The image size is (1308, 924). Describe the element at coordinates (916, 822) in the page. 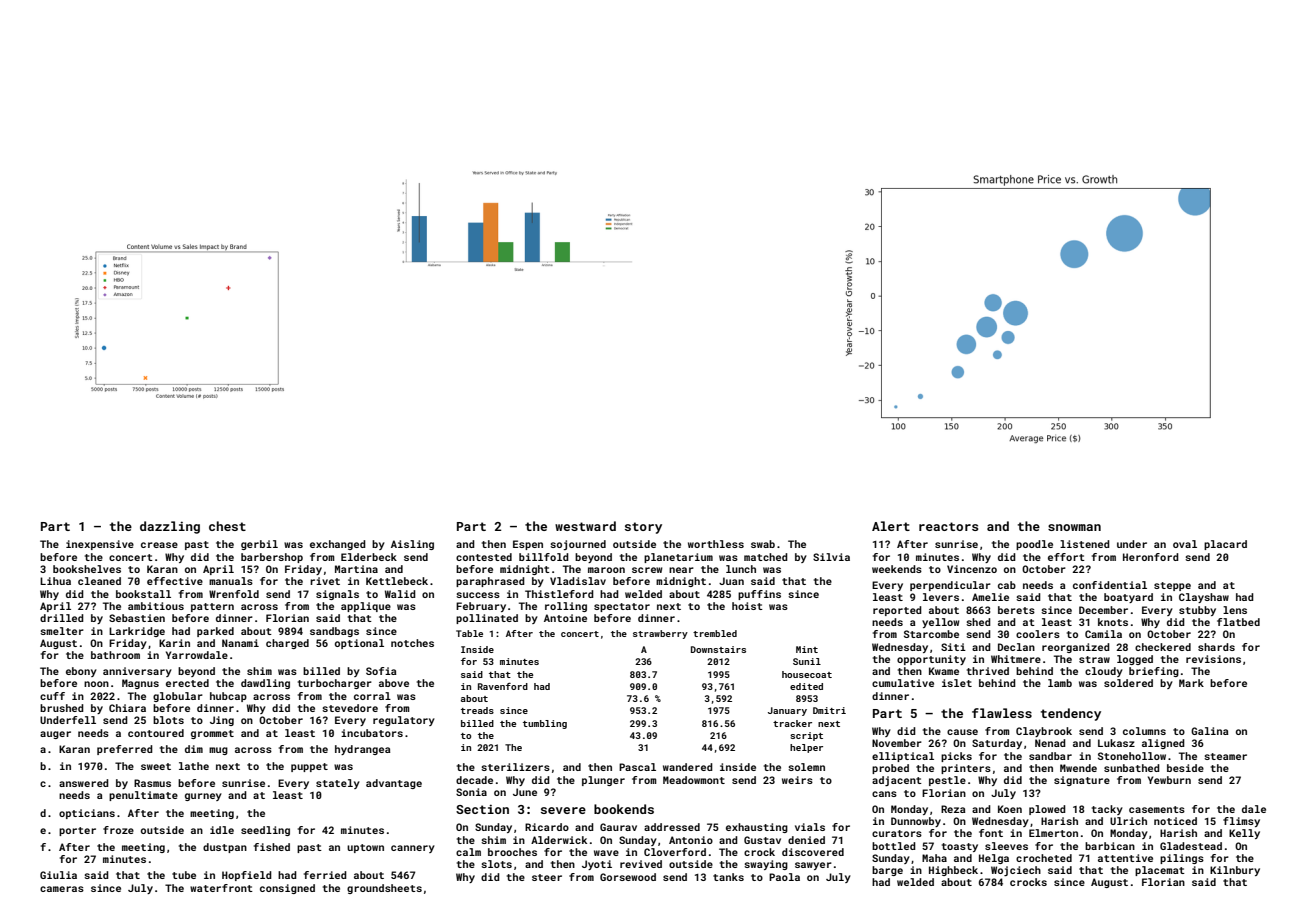

I see `Dunnowby` at that location.
